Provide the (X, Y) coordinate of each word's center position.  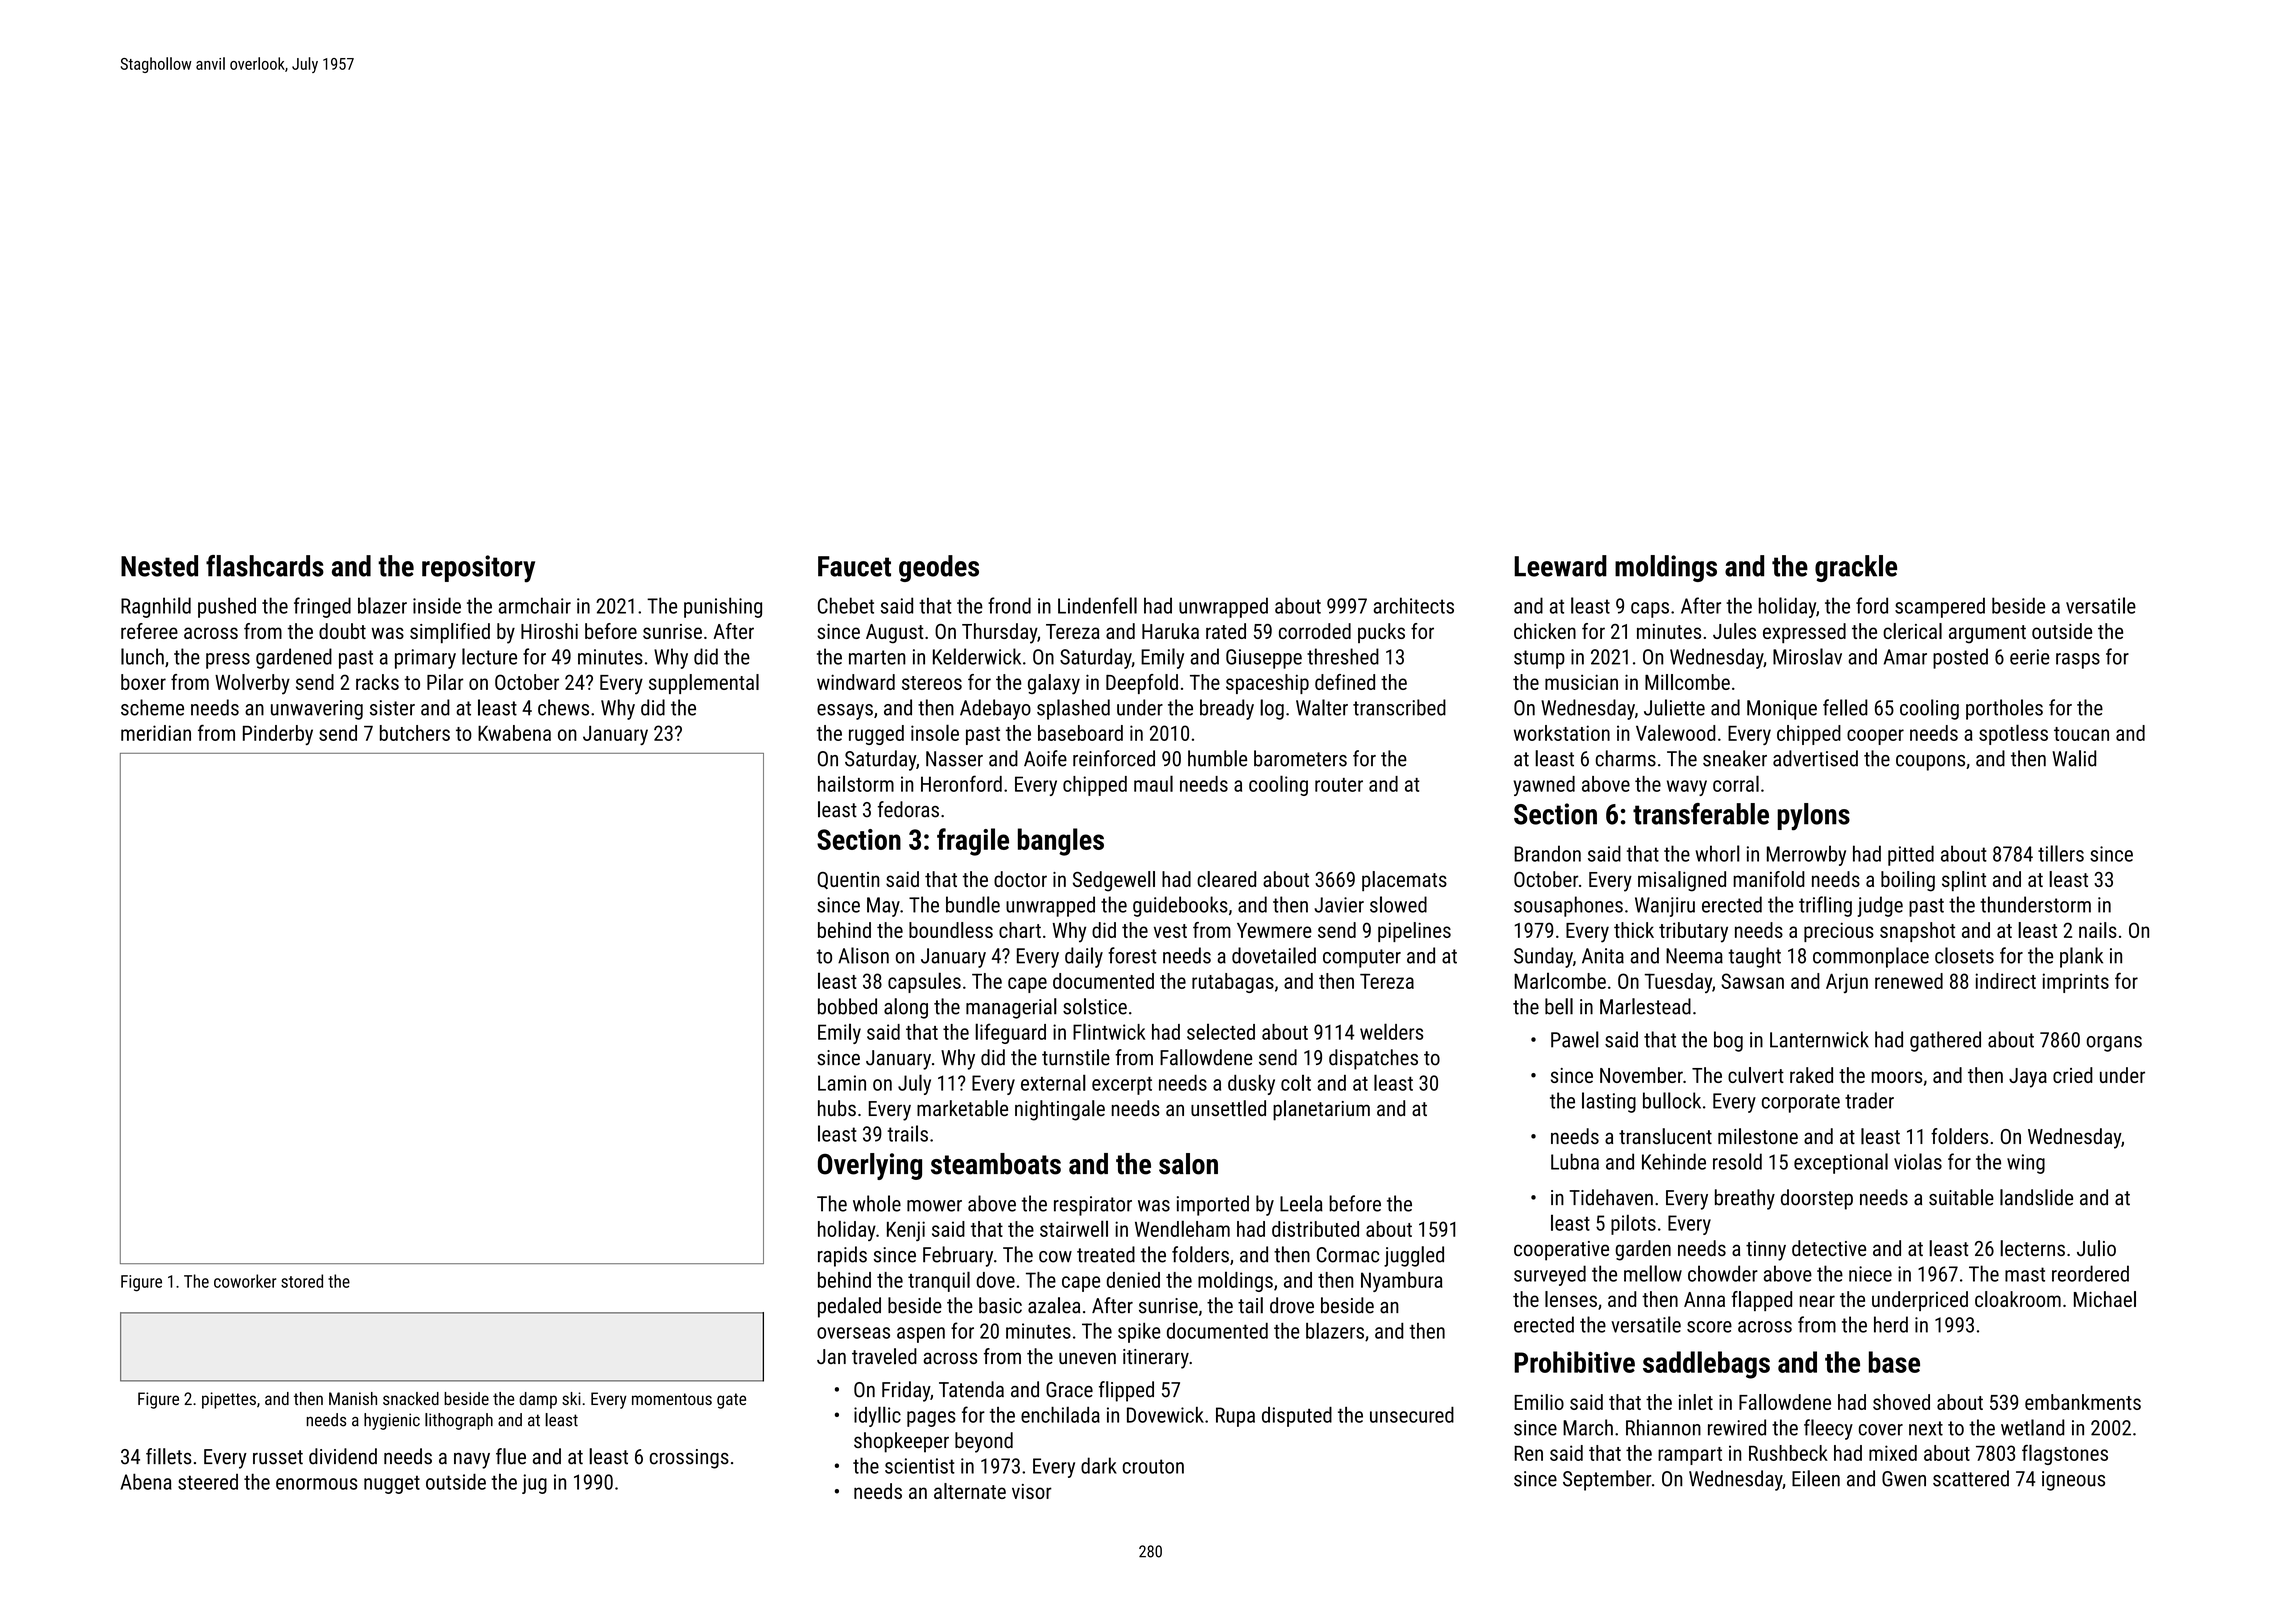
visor (1032, 1491)
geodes (939, 568)
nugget (392, 1484)
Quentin (848, 880)
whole (877, 1203)
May (883, 907)
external (1053, 1082)
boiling (1908, 881)
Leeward (1560, 566)
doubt (342, 631)
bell (1559, 1006)
